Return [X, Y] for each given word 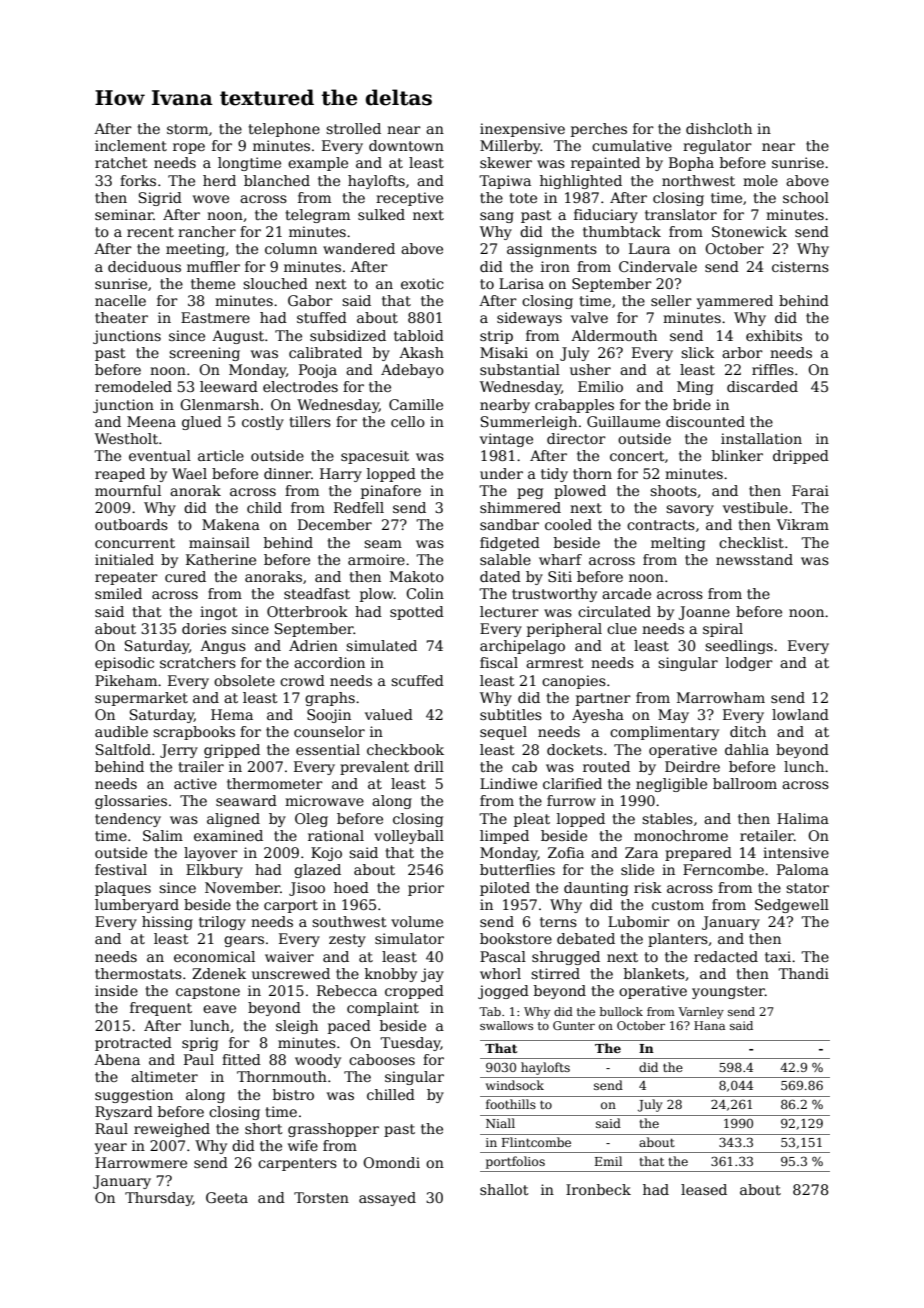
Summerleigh [529, 423]
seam [383, 544]
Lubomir [639, 921]
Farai [810, 490]
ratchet [121, 162]
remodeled [133, 386]
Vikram [802, 524]
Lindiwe [508, 783]
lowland [800, 714]
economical [214, 956]
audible [121, 731]
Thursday [159, 1199]
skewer [506, 162]
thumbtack [622, 231]
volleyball [409, 837]
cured [185, 576]
